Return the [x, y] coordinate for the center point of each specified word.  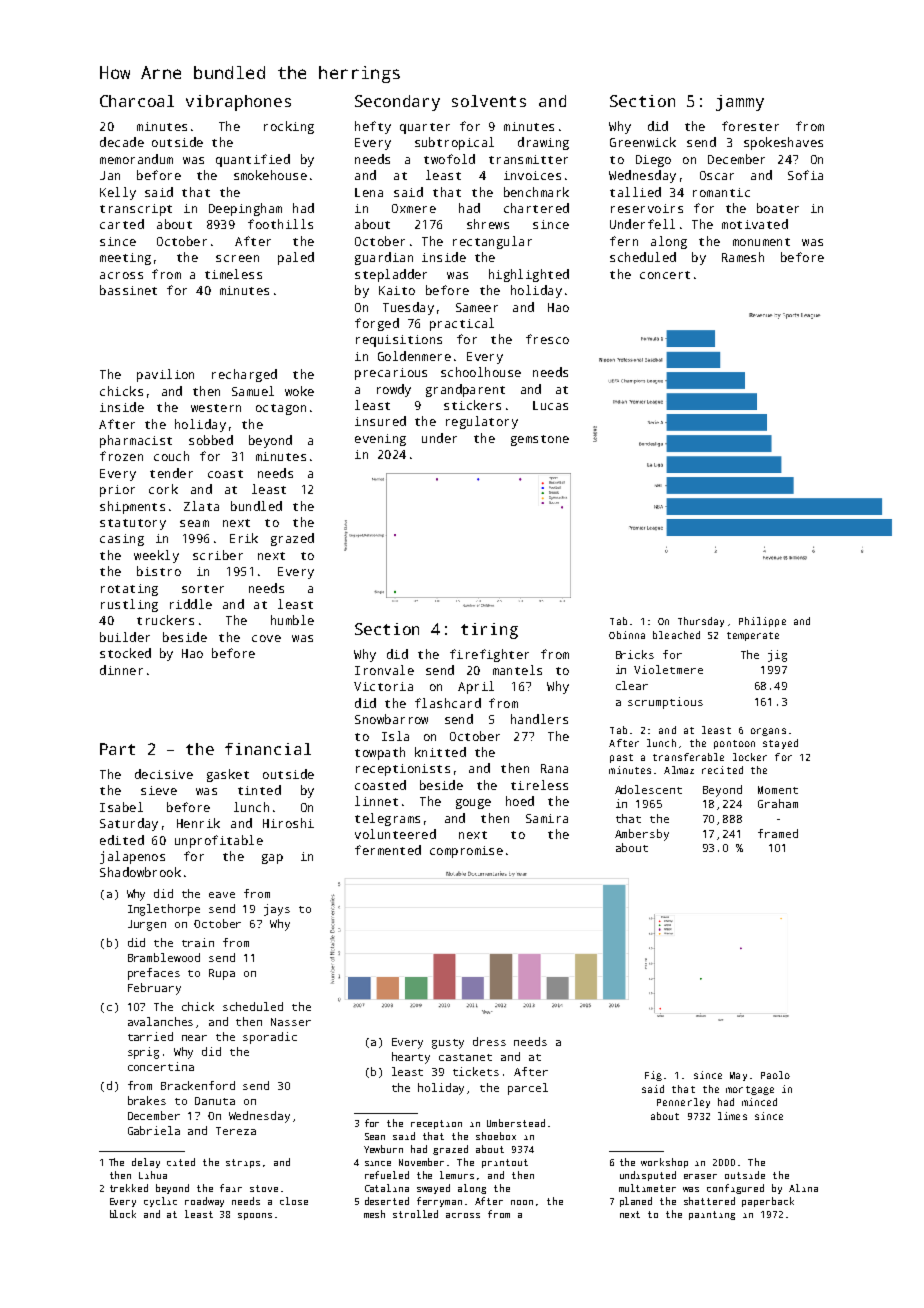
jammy [740, 103]
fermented [388, 850]
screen [237, 258]
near [194, 1038]
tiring [489, 631]
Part [117, 749]
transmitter [528, 159]
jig [777, 656]
